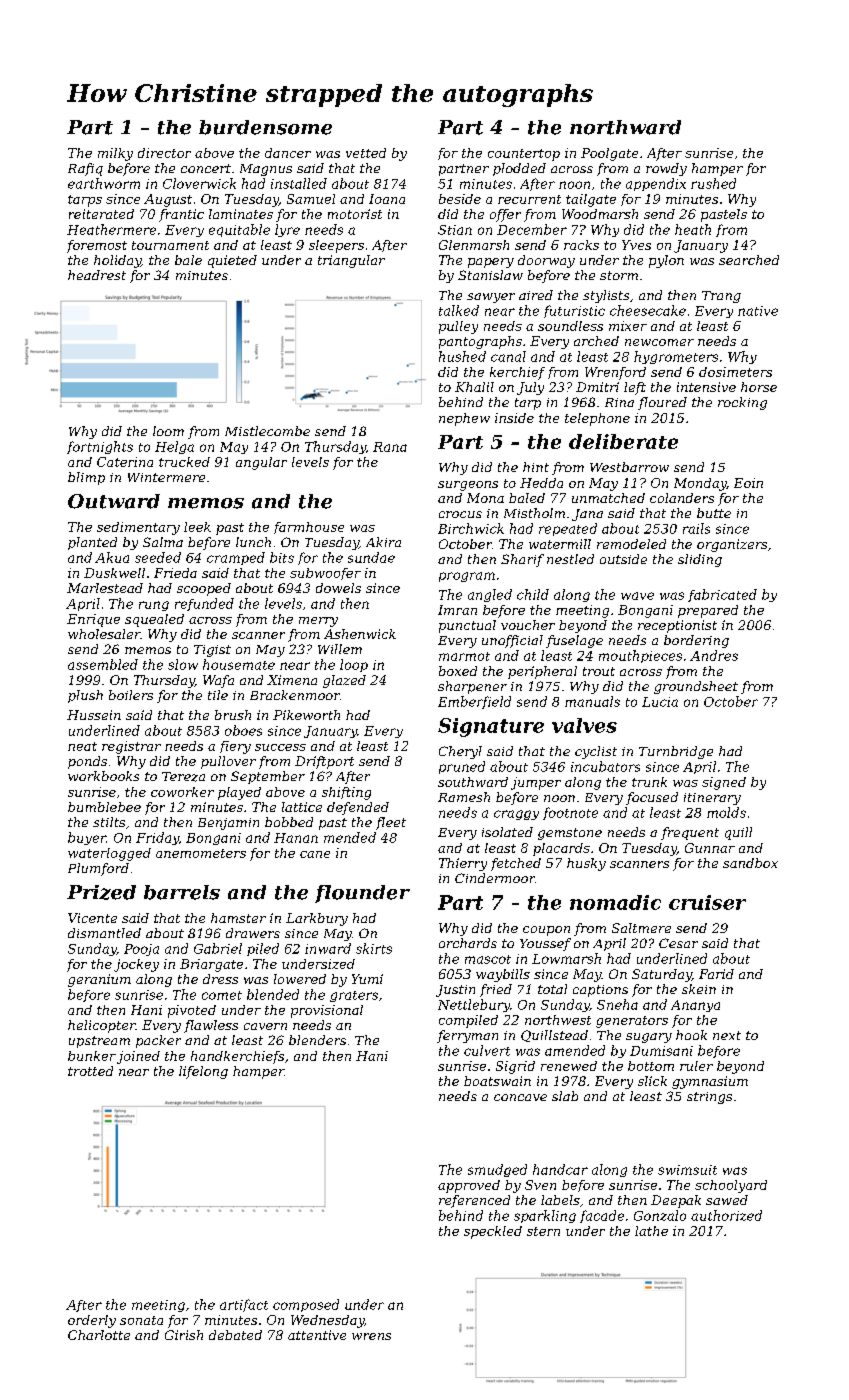  Describe the element at coordinates (474, 1005) in the screenshot. I see `Nettlebury` at that location.
